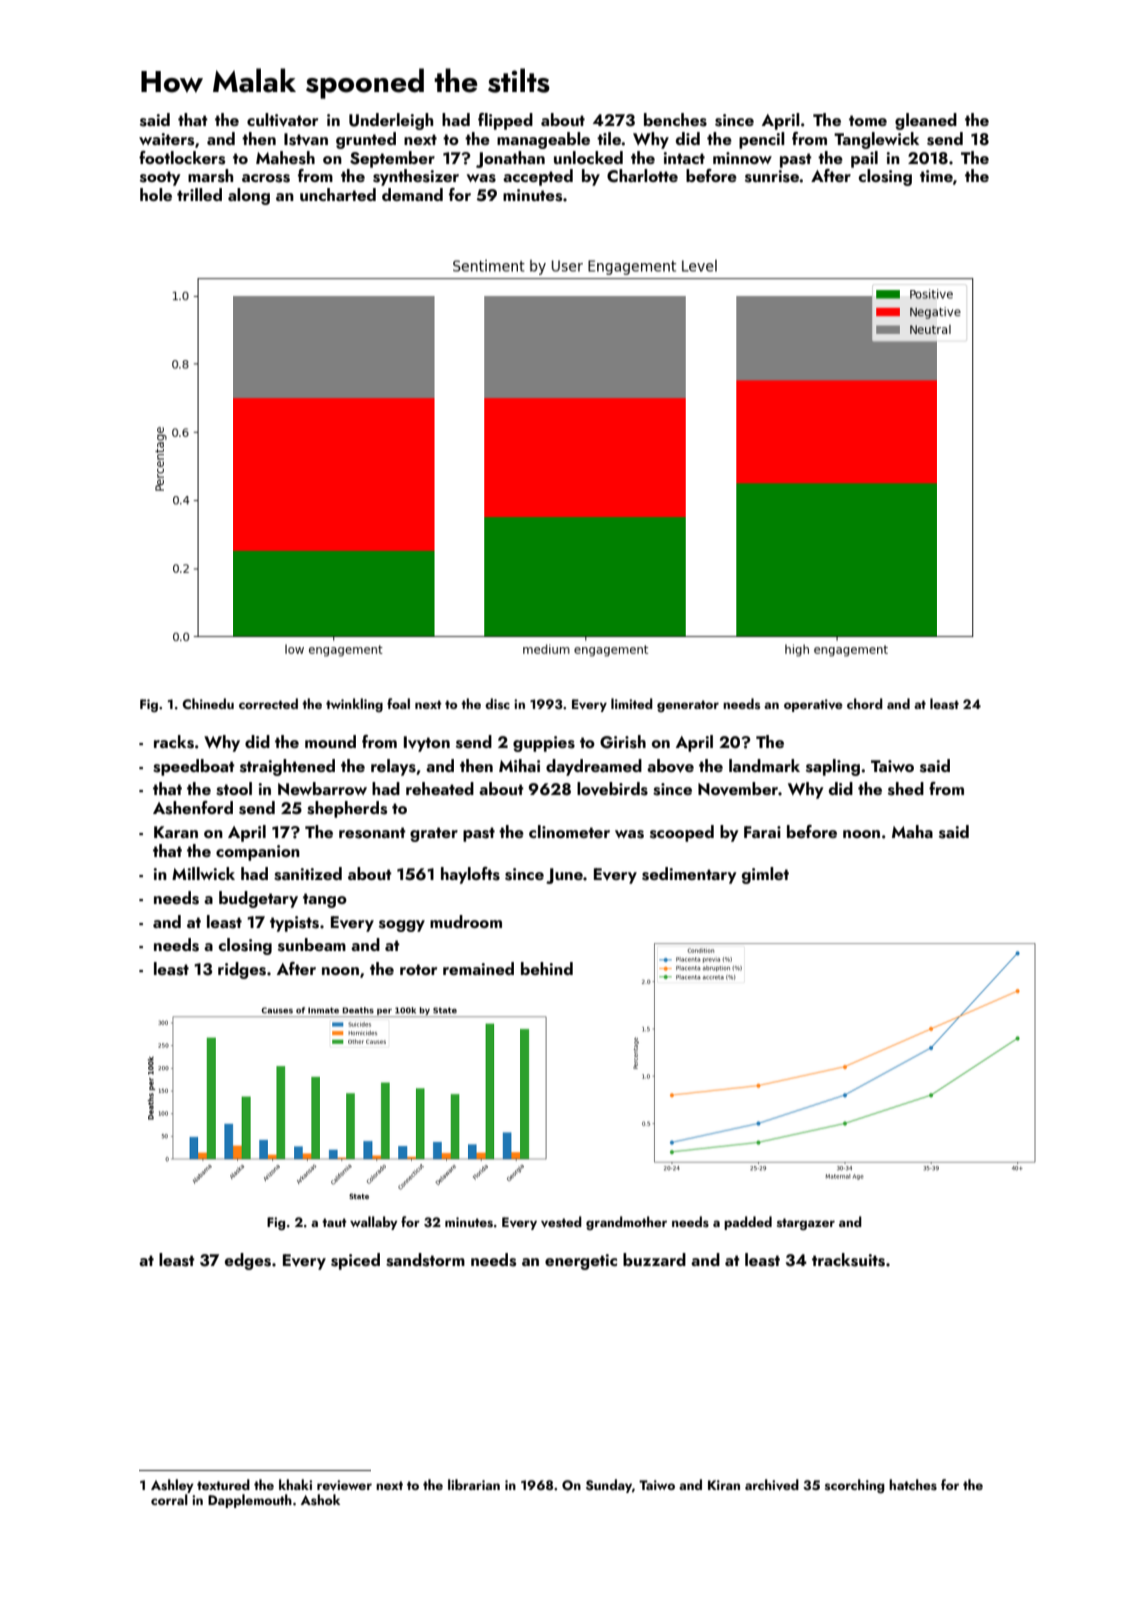 Image resolution: width=1129 pixels, height=1597 pixels. What do you see at coordinates (282, 120) in the screenshot?
I see `cultivator` at bounding box center [282, 120].
